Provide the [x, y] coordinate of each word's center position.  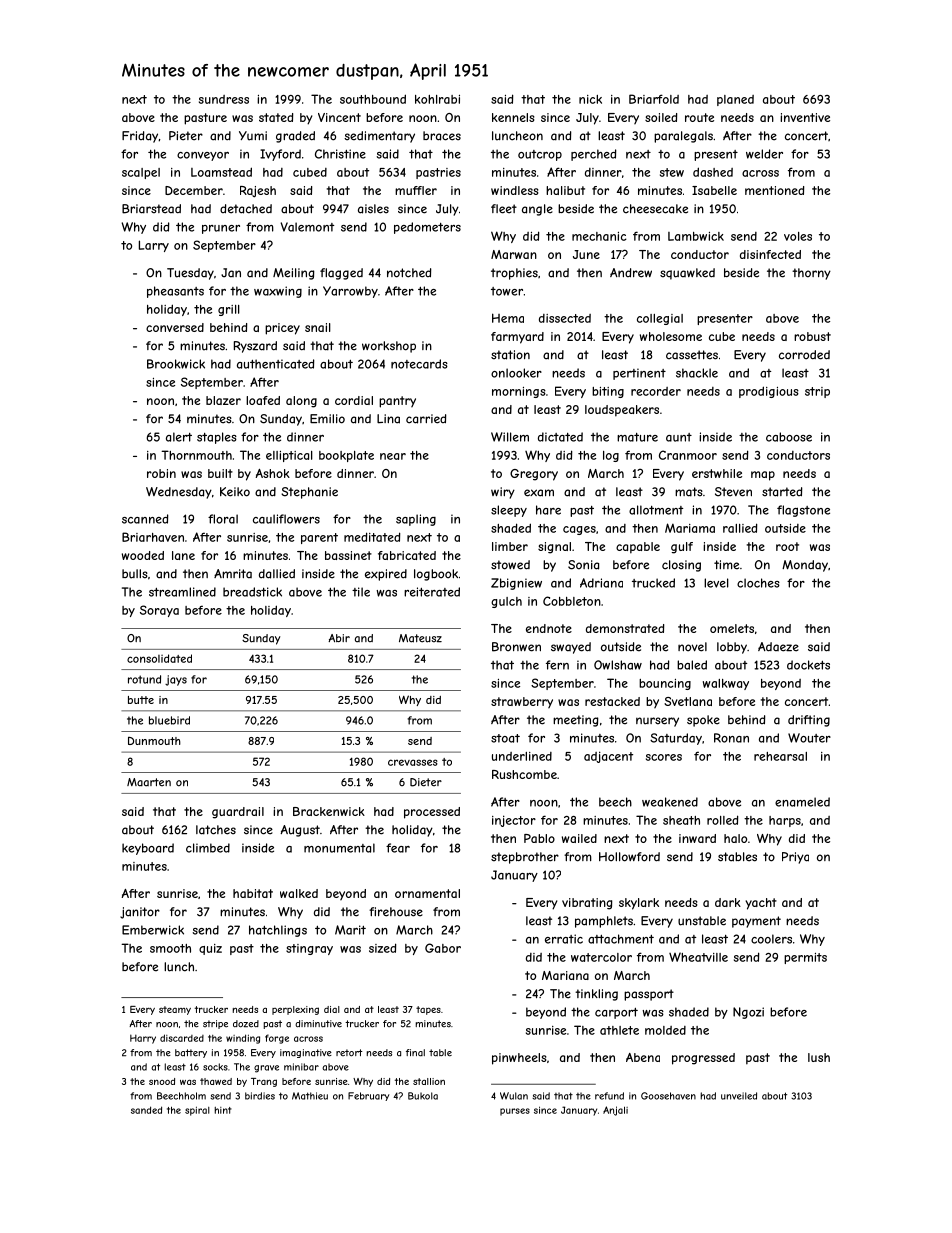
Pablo [539, 838]
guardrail [238, 813]
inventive [805, 117]
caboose [789, 437]
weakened [670, 802]
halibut [565, 190]
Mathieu [310, 1096]
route [699, 117]
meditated [372, 537]
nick [590, 99]
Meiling [294, 274]
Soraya [159, 611]
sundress [224, 99]
